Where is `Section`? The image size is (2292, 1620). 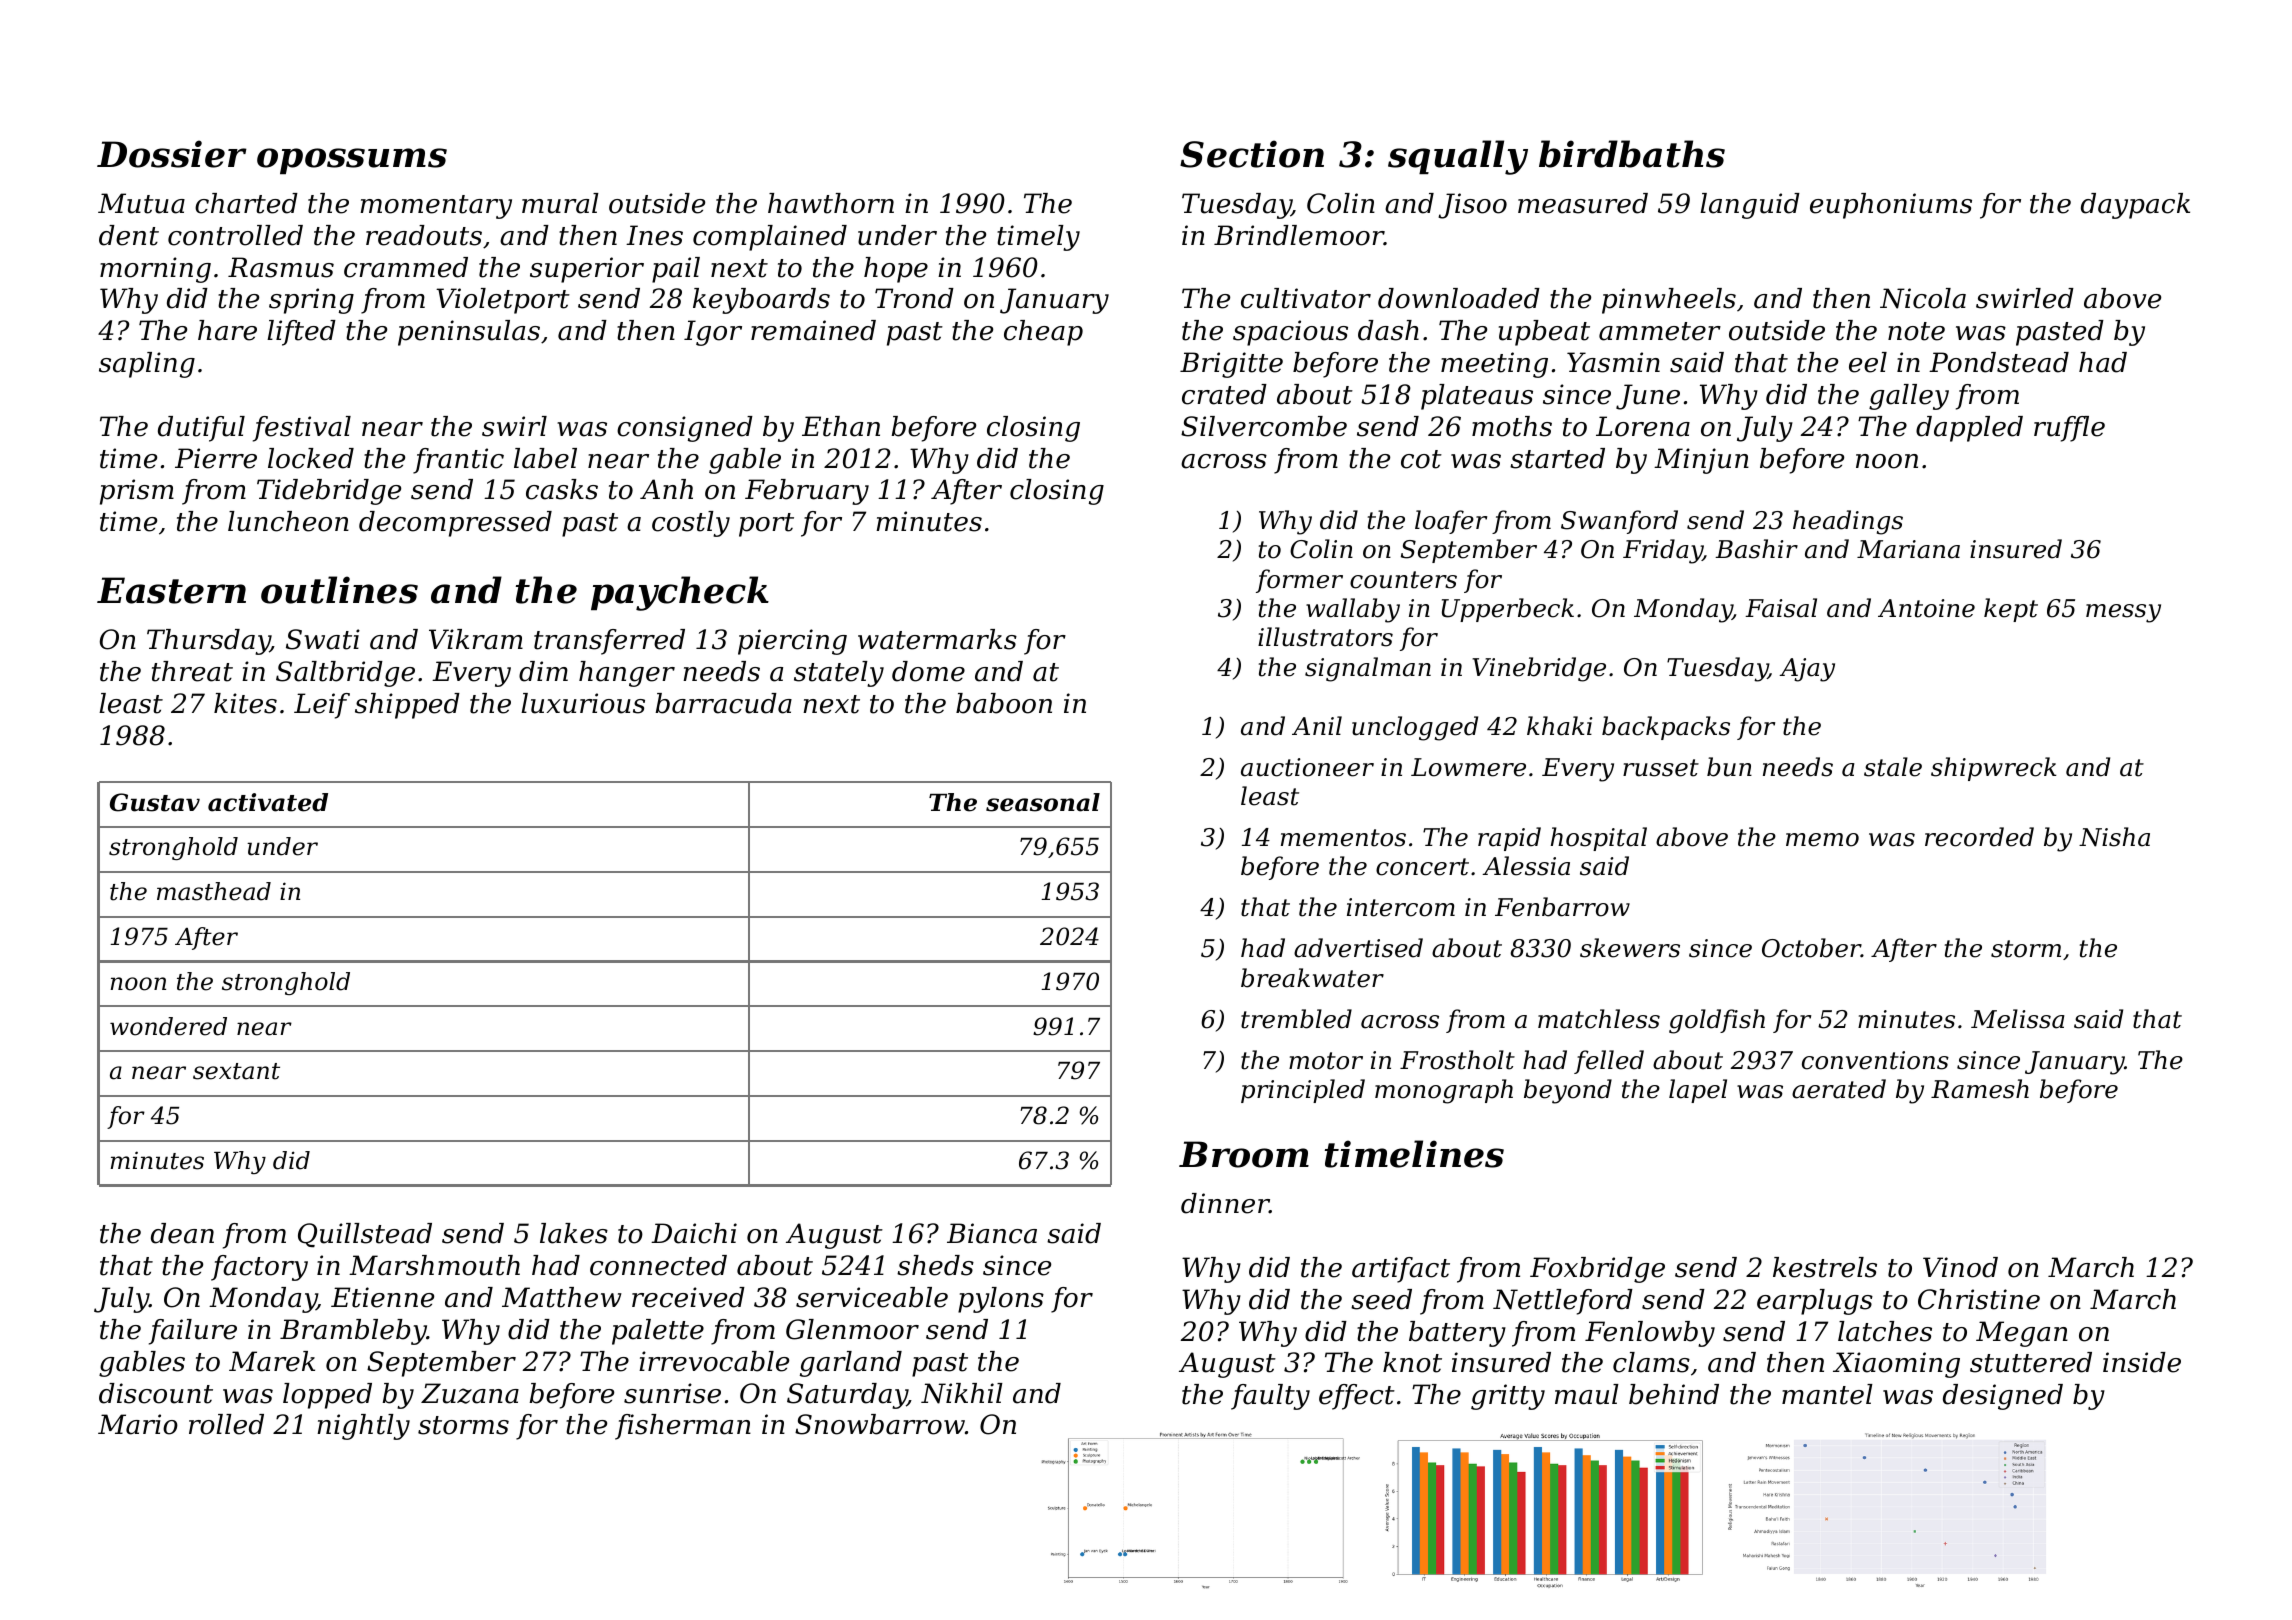
Section is located at coordinates (1252, 154).
